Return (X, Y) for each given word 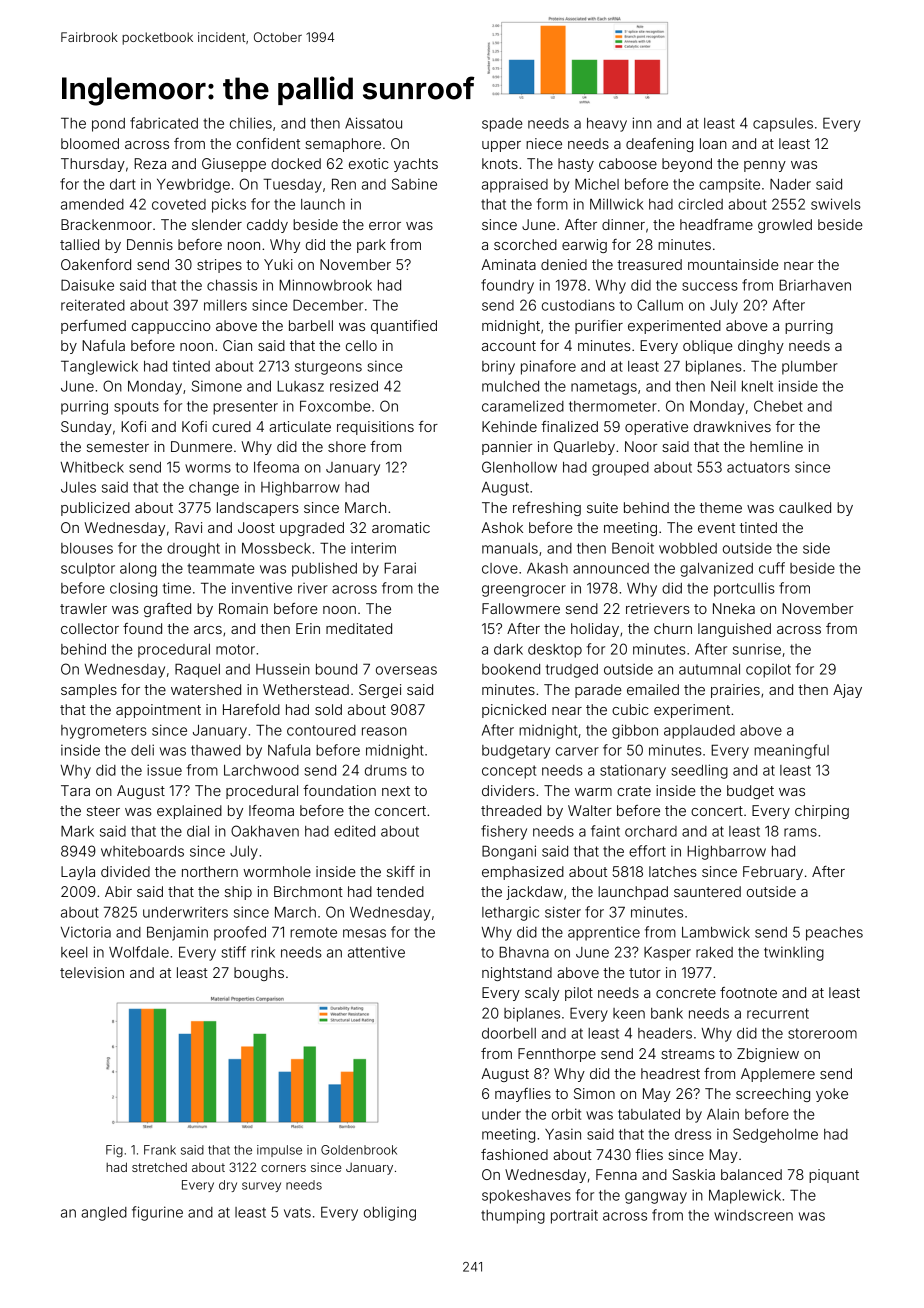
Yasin (563, 1134)
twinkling (794, 953)
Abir (118, 891)
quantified (404, 327)
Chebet (778, 406)
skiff (401, 871)
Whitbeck (92, 467)
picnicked (514, 711)
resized (354, 386)
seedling (700, 771)
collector (90, 628)
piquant (834, 1176)
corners (283, 1168)
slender (217, 224)
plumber (810, 368)
